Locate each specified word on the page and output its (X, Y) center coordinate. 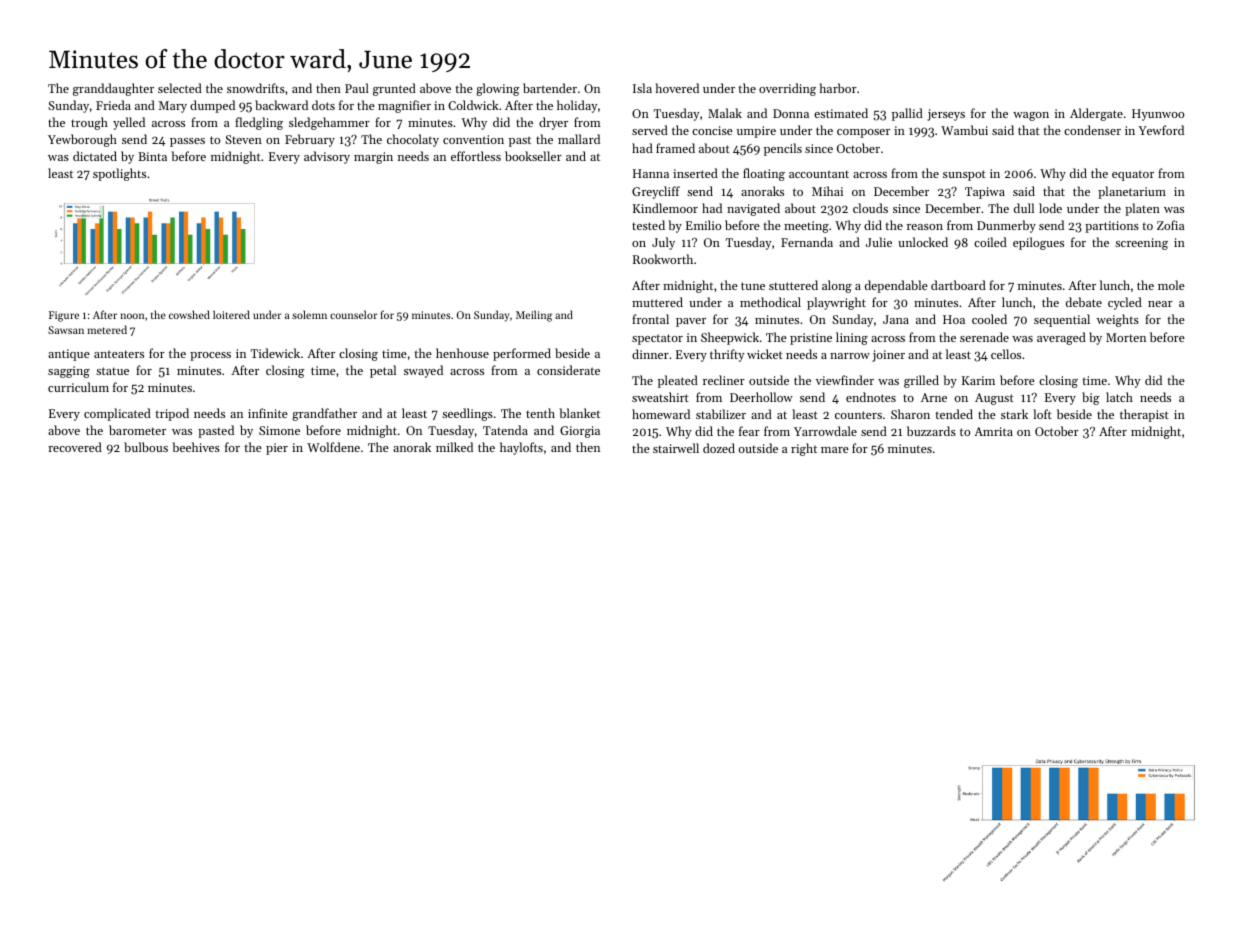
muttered (657, 302)
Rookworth (663, 259)
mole (1171, 285)
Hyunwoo (1158, 115)
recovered (75, 447)
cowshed (189, 314)
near (1160, 304)
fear (749, 431)
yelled (129, 123)
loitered (231, 314)
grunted (394, 89)
